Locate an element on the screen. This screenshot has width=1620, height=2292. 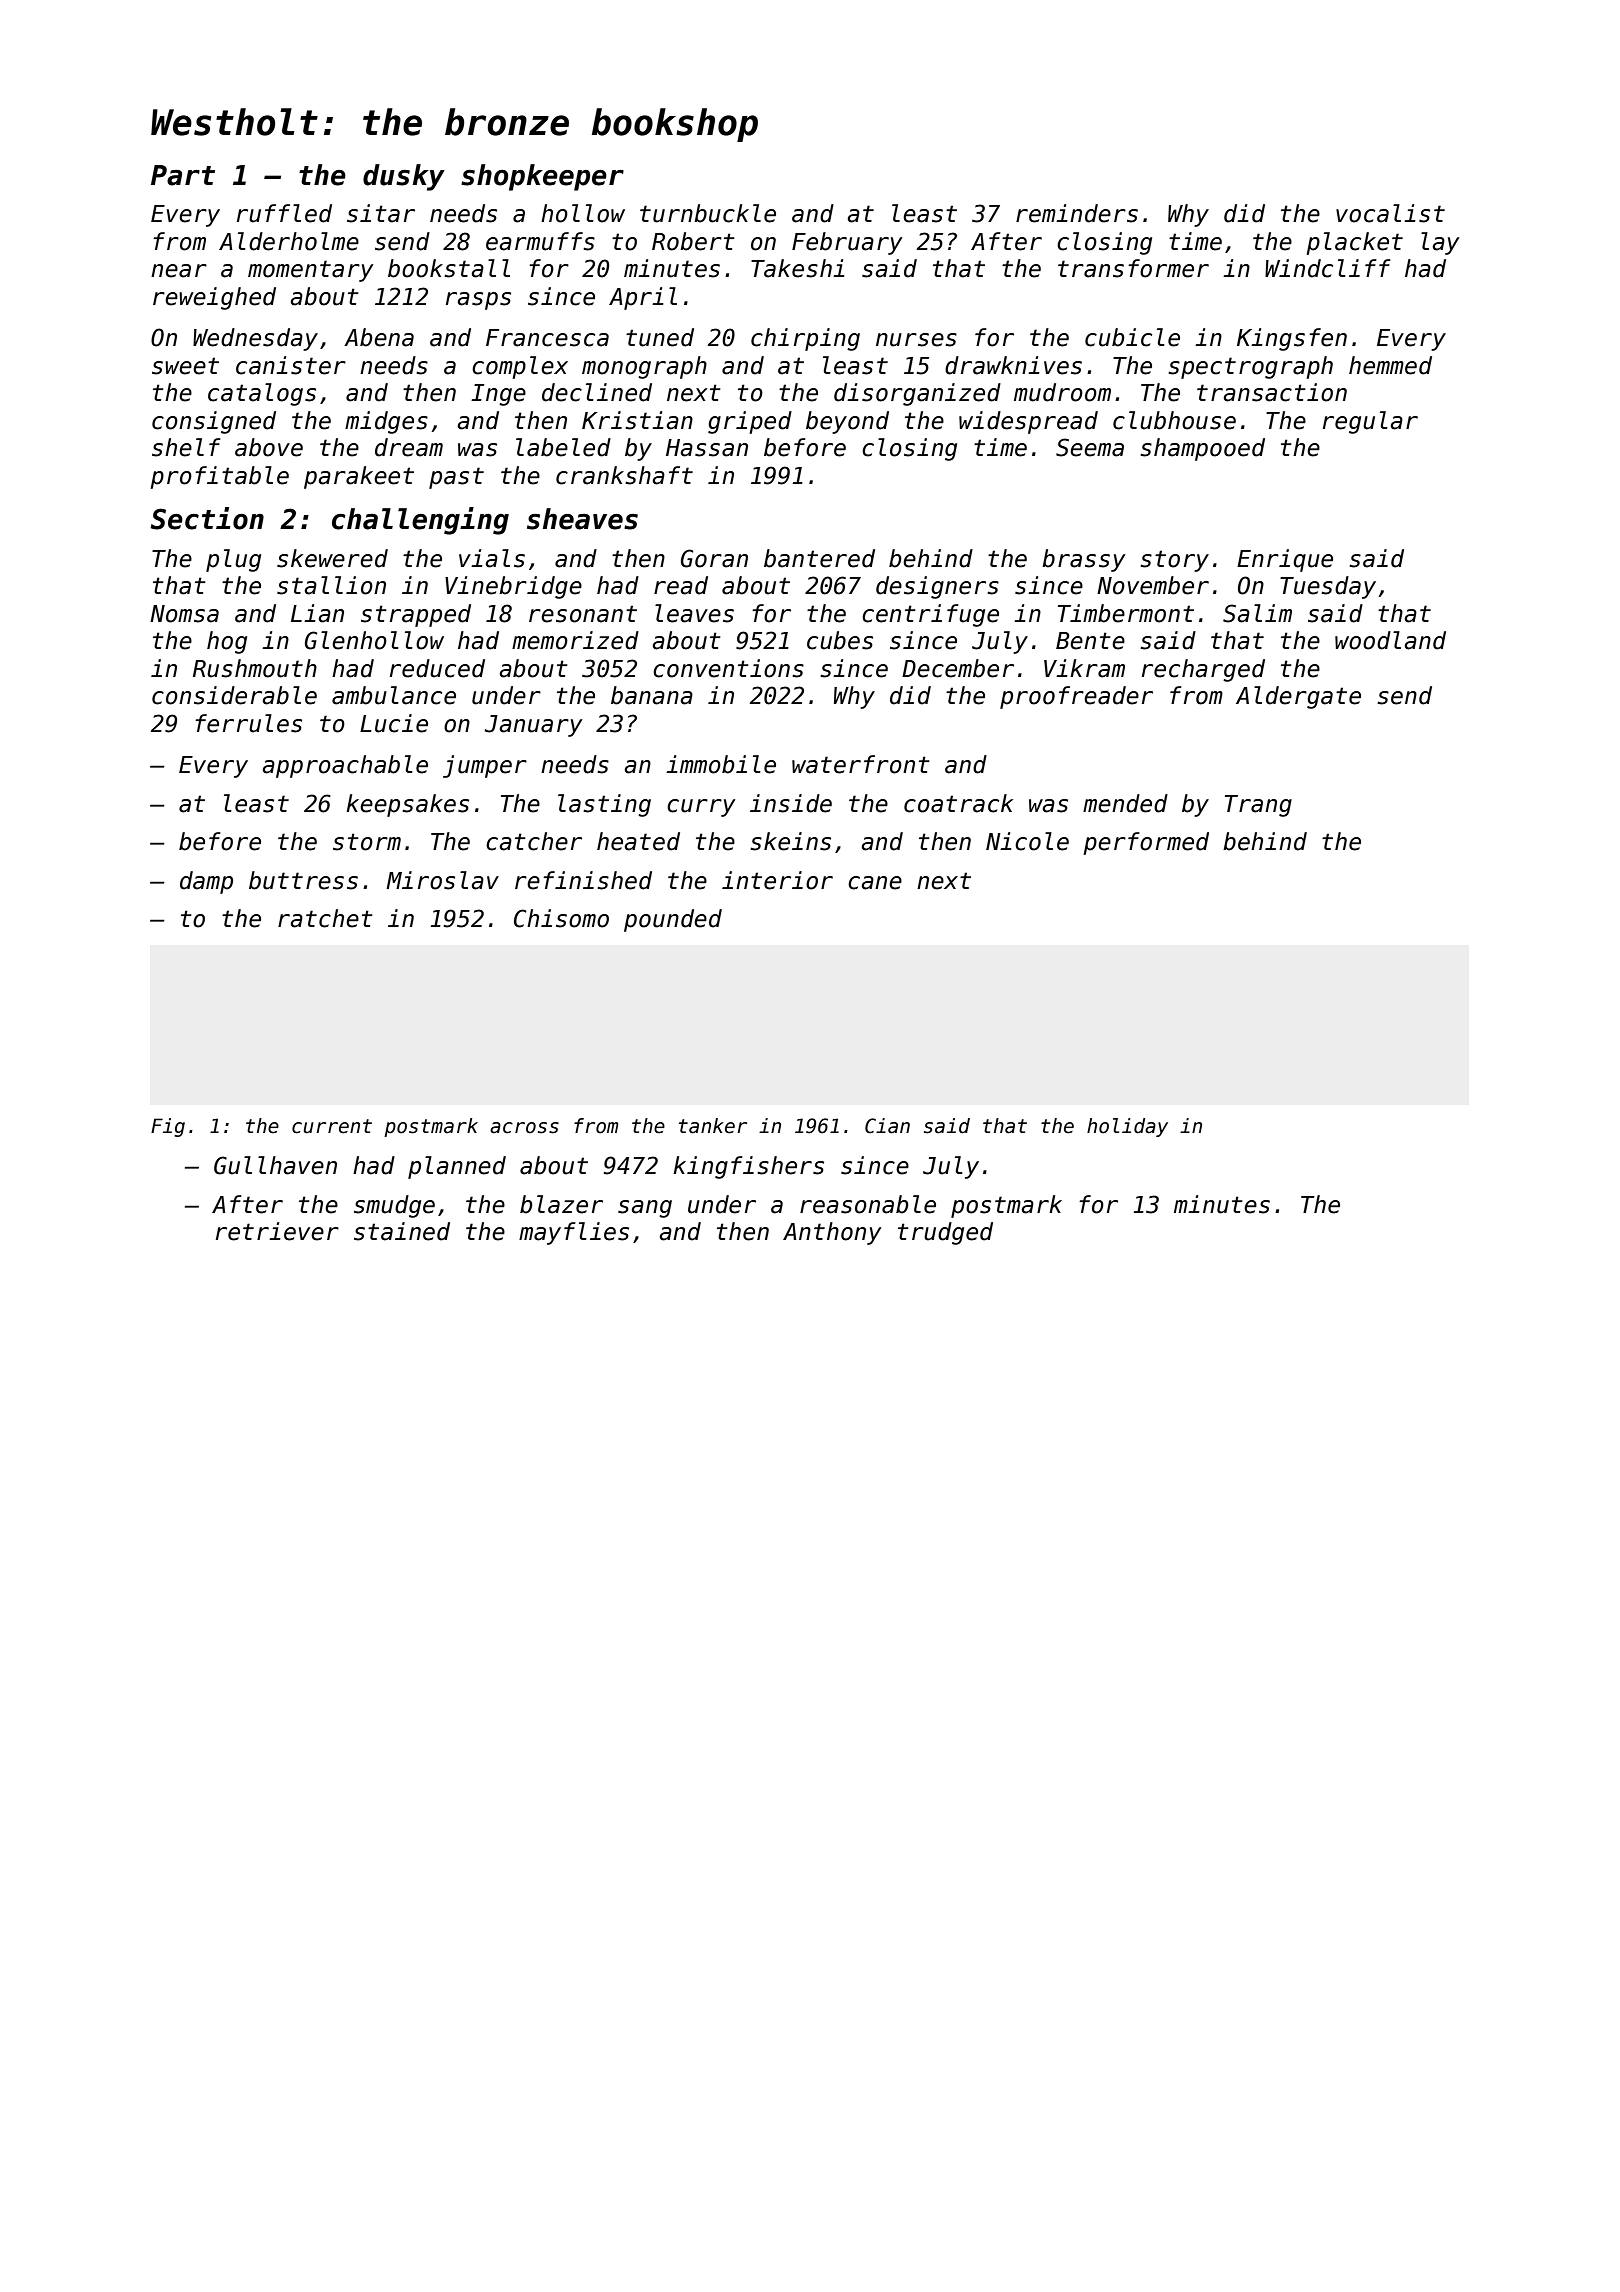
spectrograph is located at coordinates (1250, 367).
